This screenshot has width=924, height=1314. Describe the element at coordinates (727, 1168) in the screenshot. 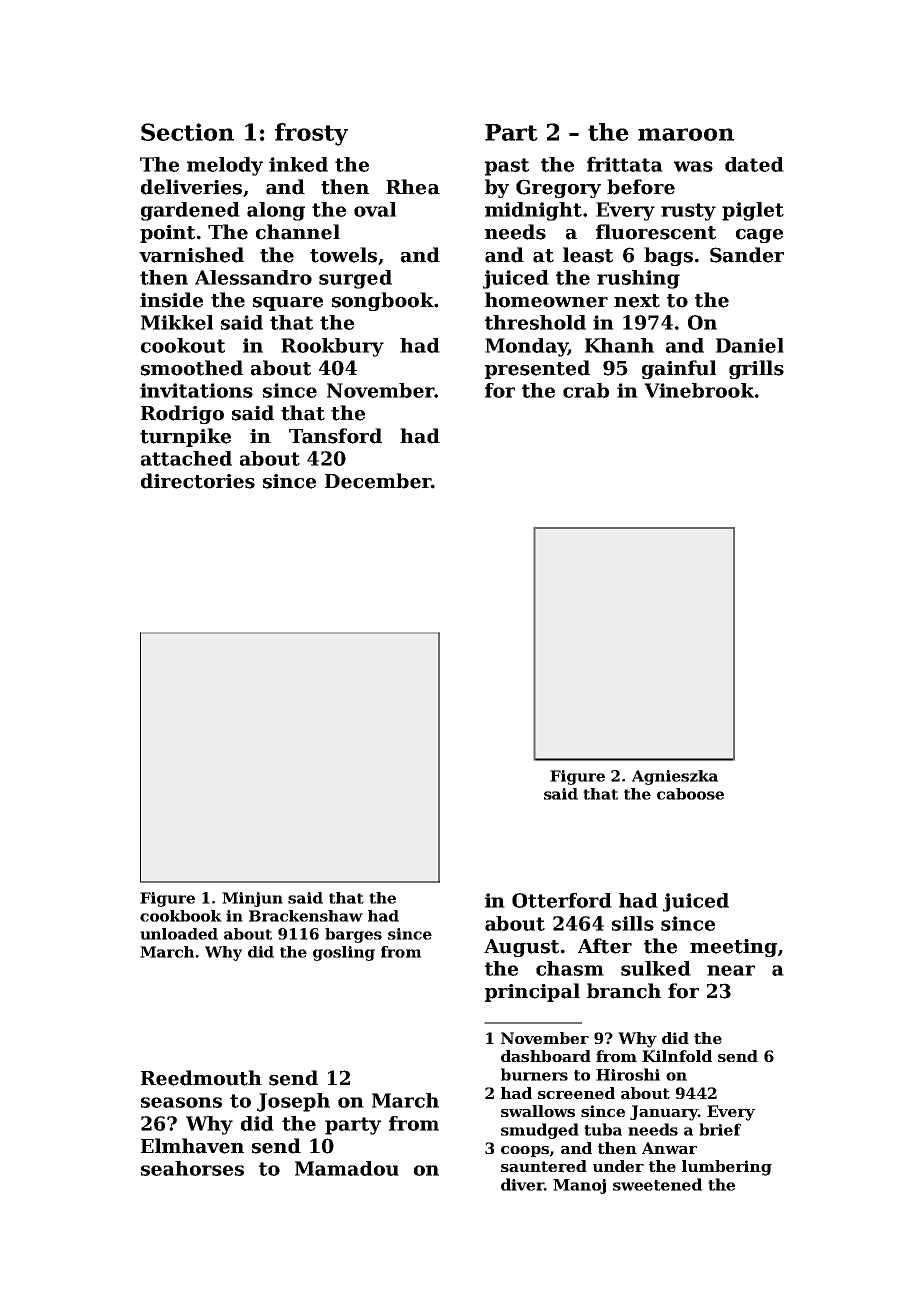

I see `lumbering` at that location.
